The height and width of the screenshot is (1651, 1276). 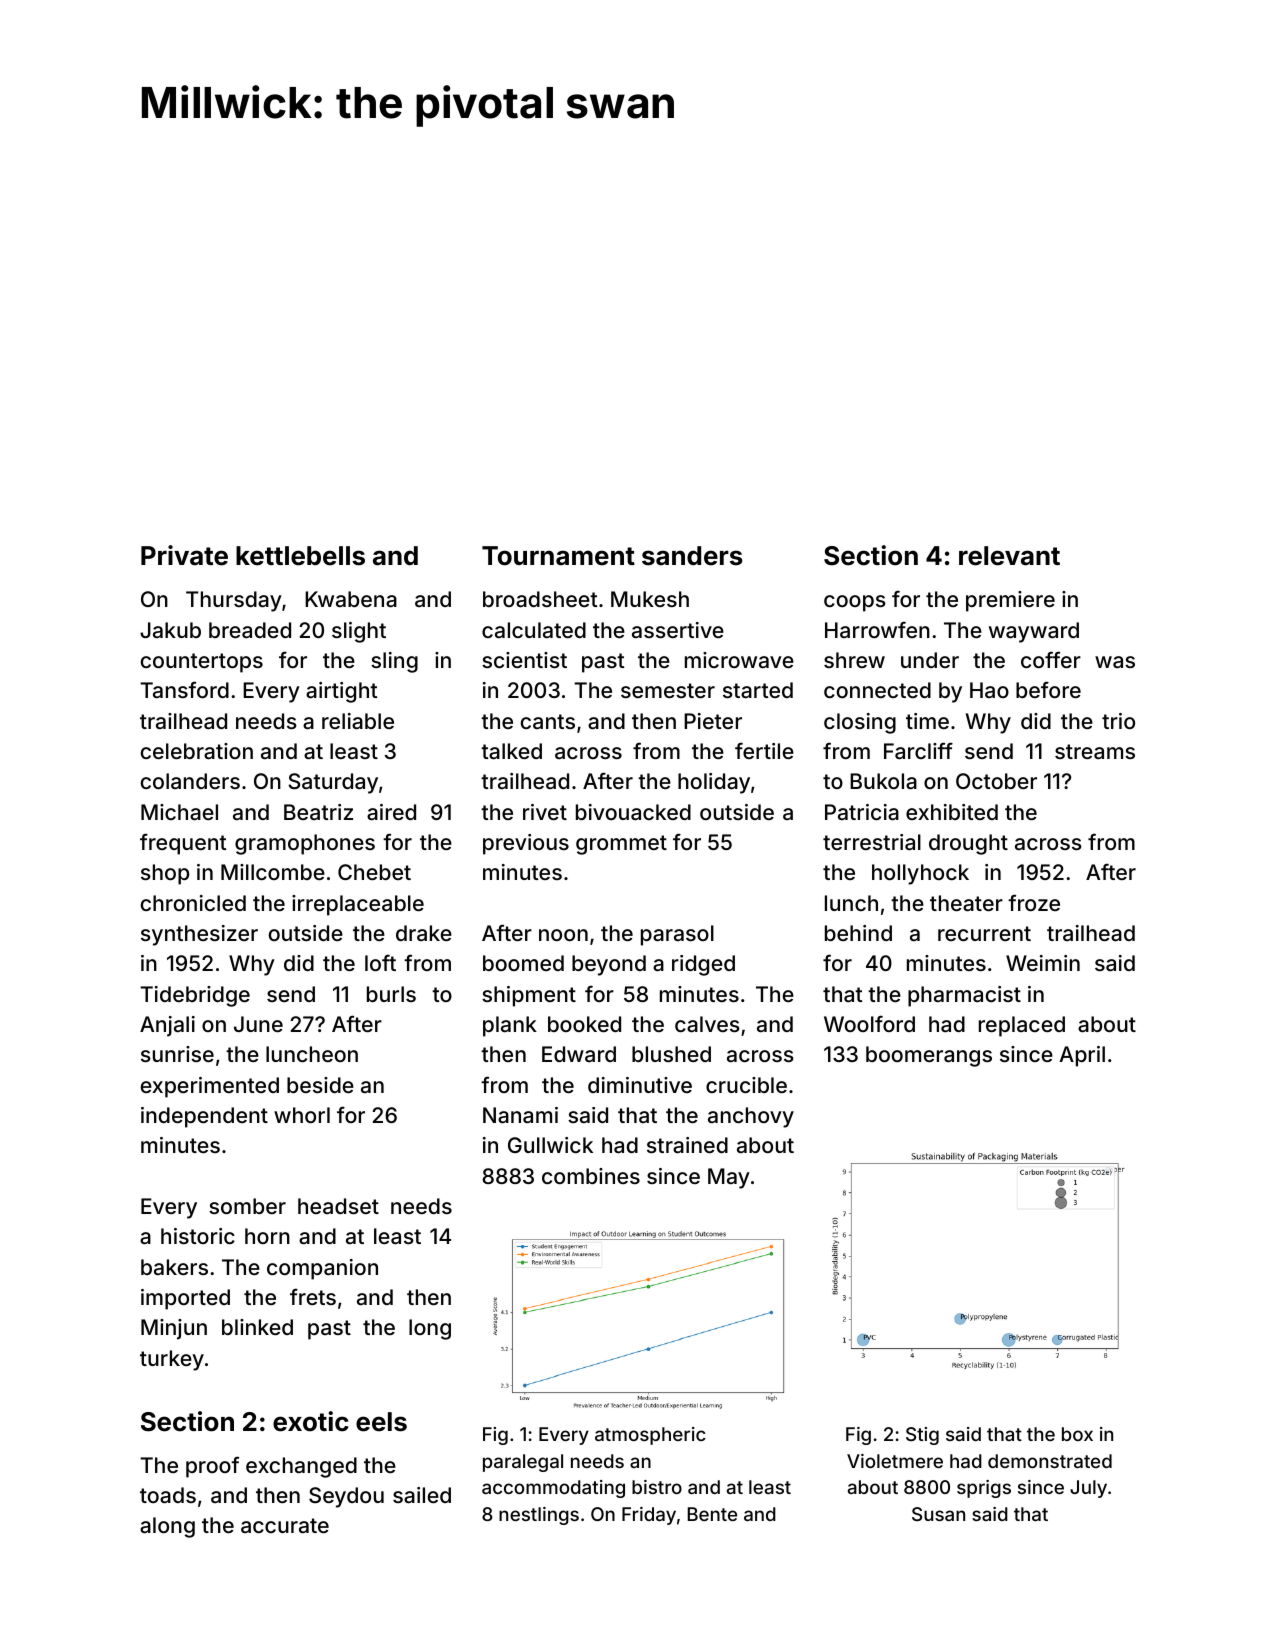 What do you see at coordinates (929, 1056) in the screenshot?
I see `boomerangs` at bounding box center [929, 1056].
